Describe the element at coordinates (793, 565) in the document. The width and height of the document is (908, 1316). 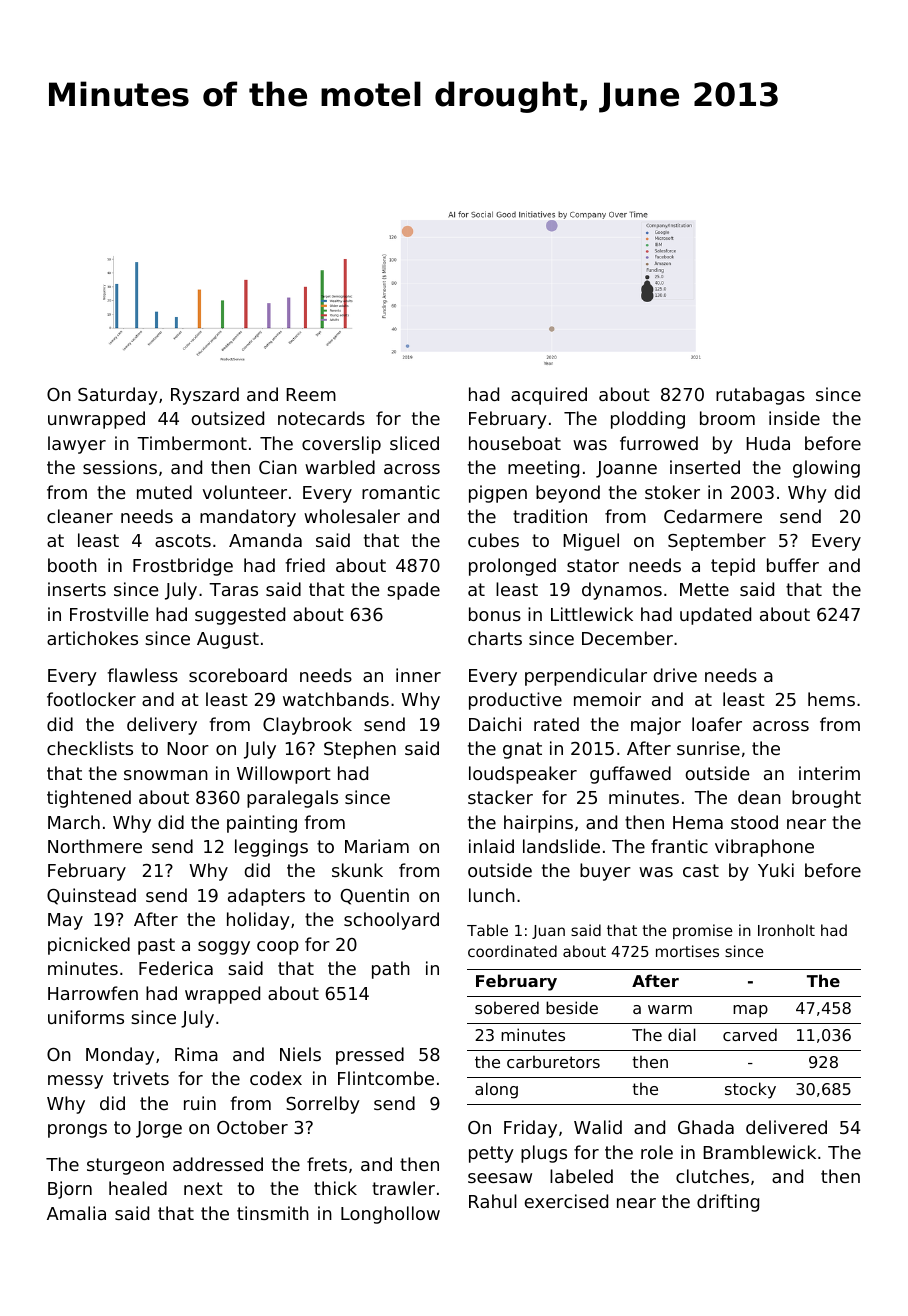
I see `buffer` at that location.
